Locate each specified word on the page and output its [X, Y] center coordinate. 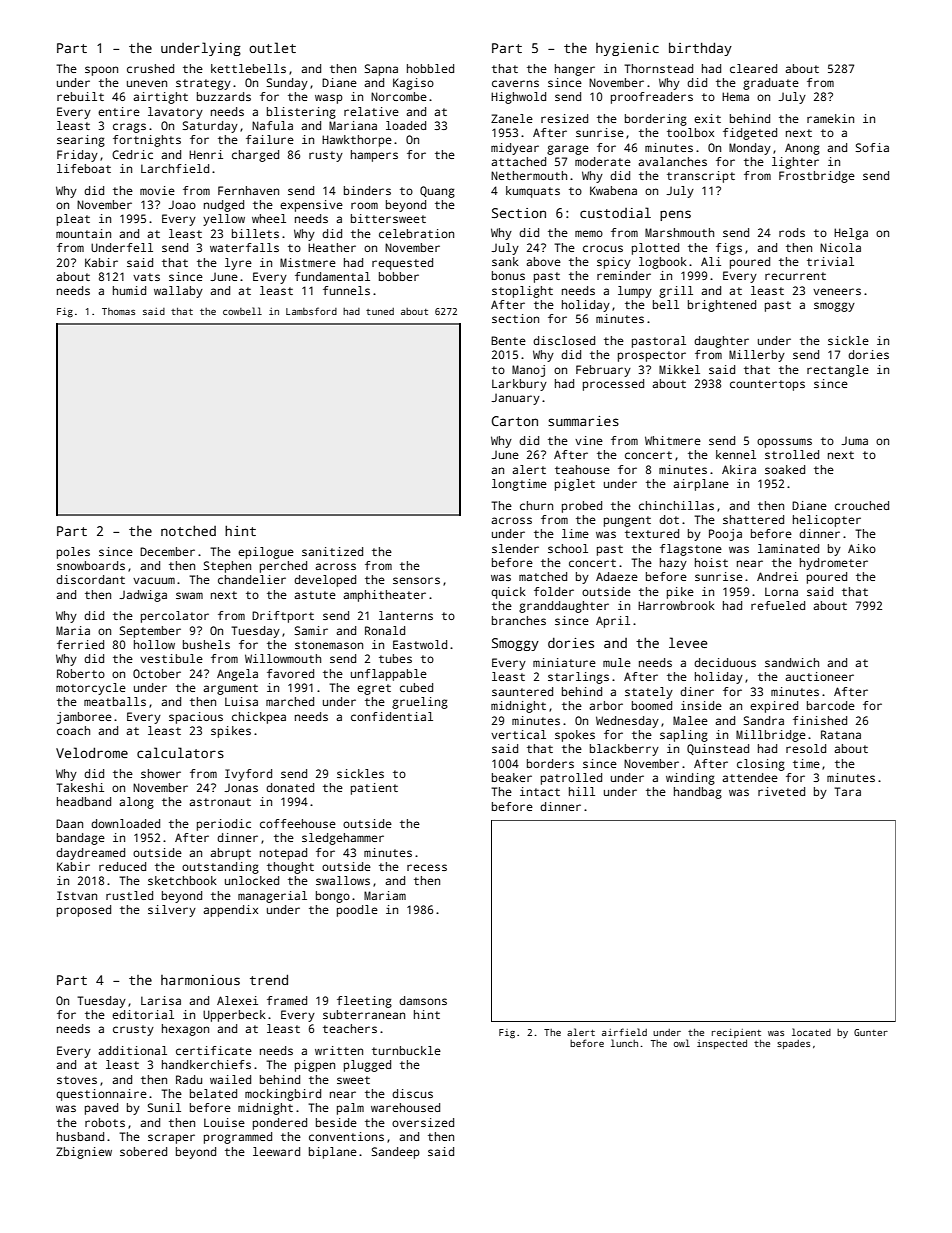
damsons [423, 1000]
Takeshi [80, 787]
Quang [437, 192]
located [811, 1032]
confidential [392, 716]
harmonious [200, 980]
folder [554, 591]
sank [505, 261]
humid [129, 290]
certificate [214, 1050]
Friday [77, 156]
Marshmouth [679, 232]
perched [283, 567]
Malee [690, 720]
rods [792, 232]
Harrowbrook [676, 605]
